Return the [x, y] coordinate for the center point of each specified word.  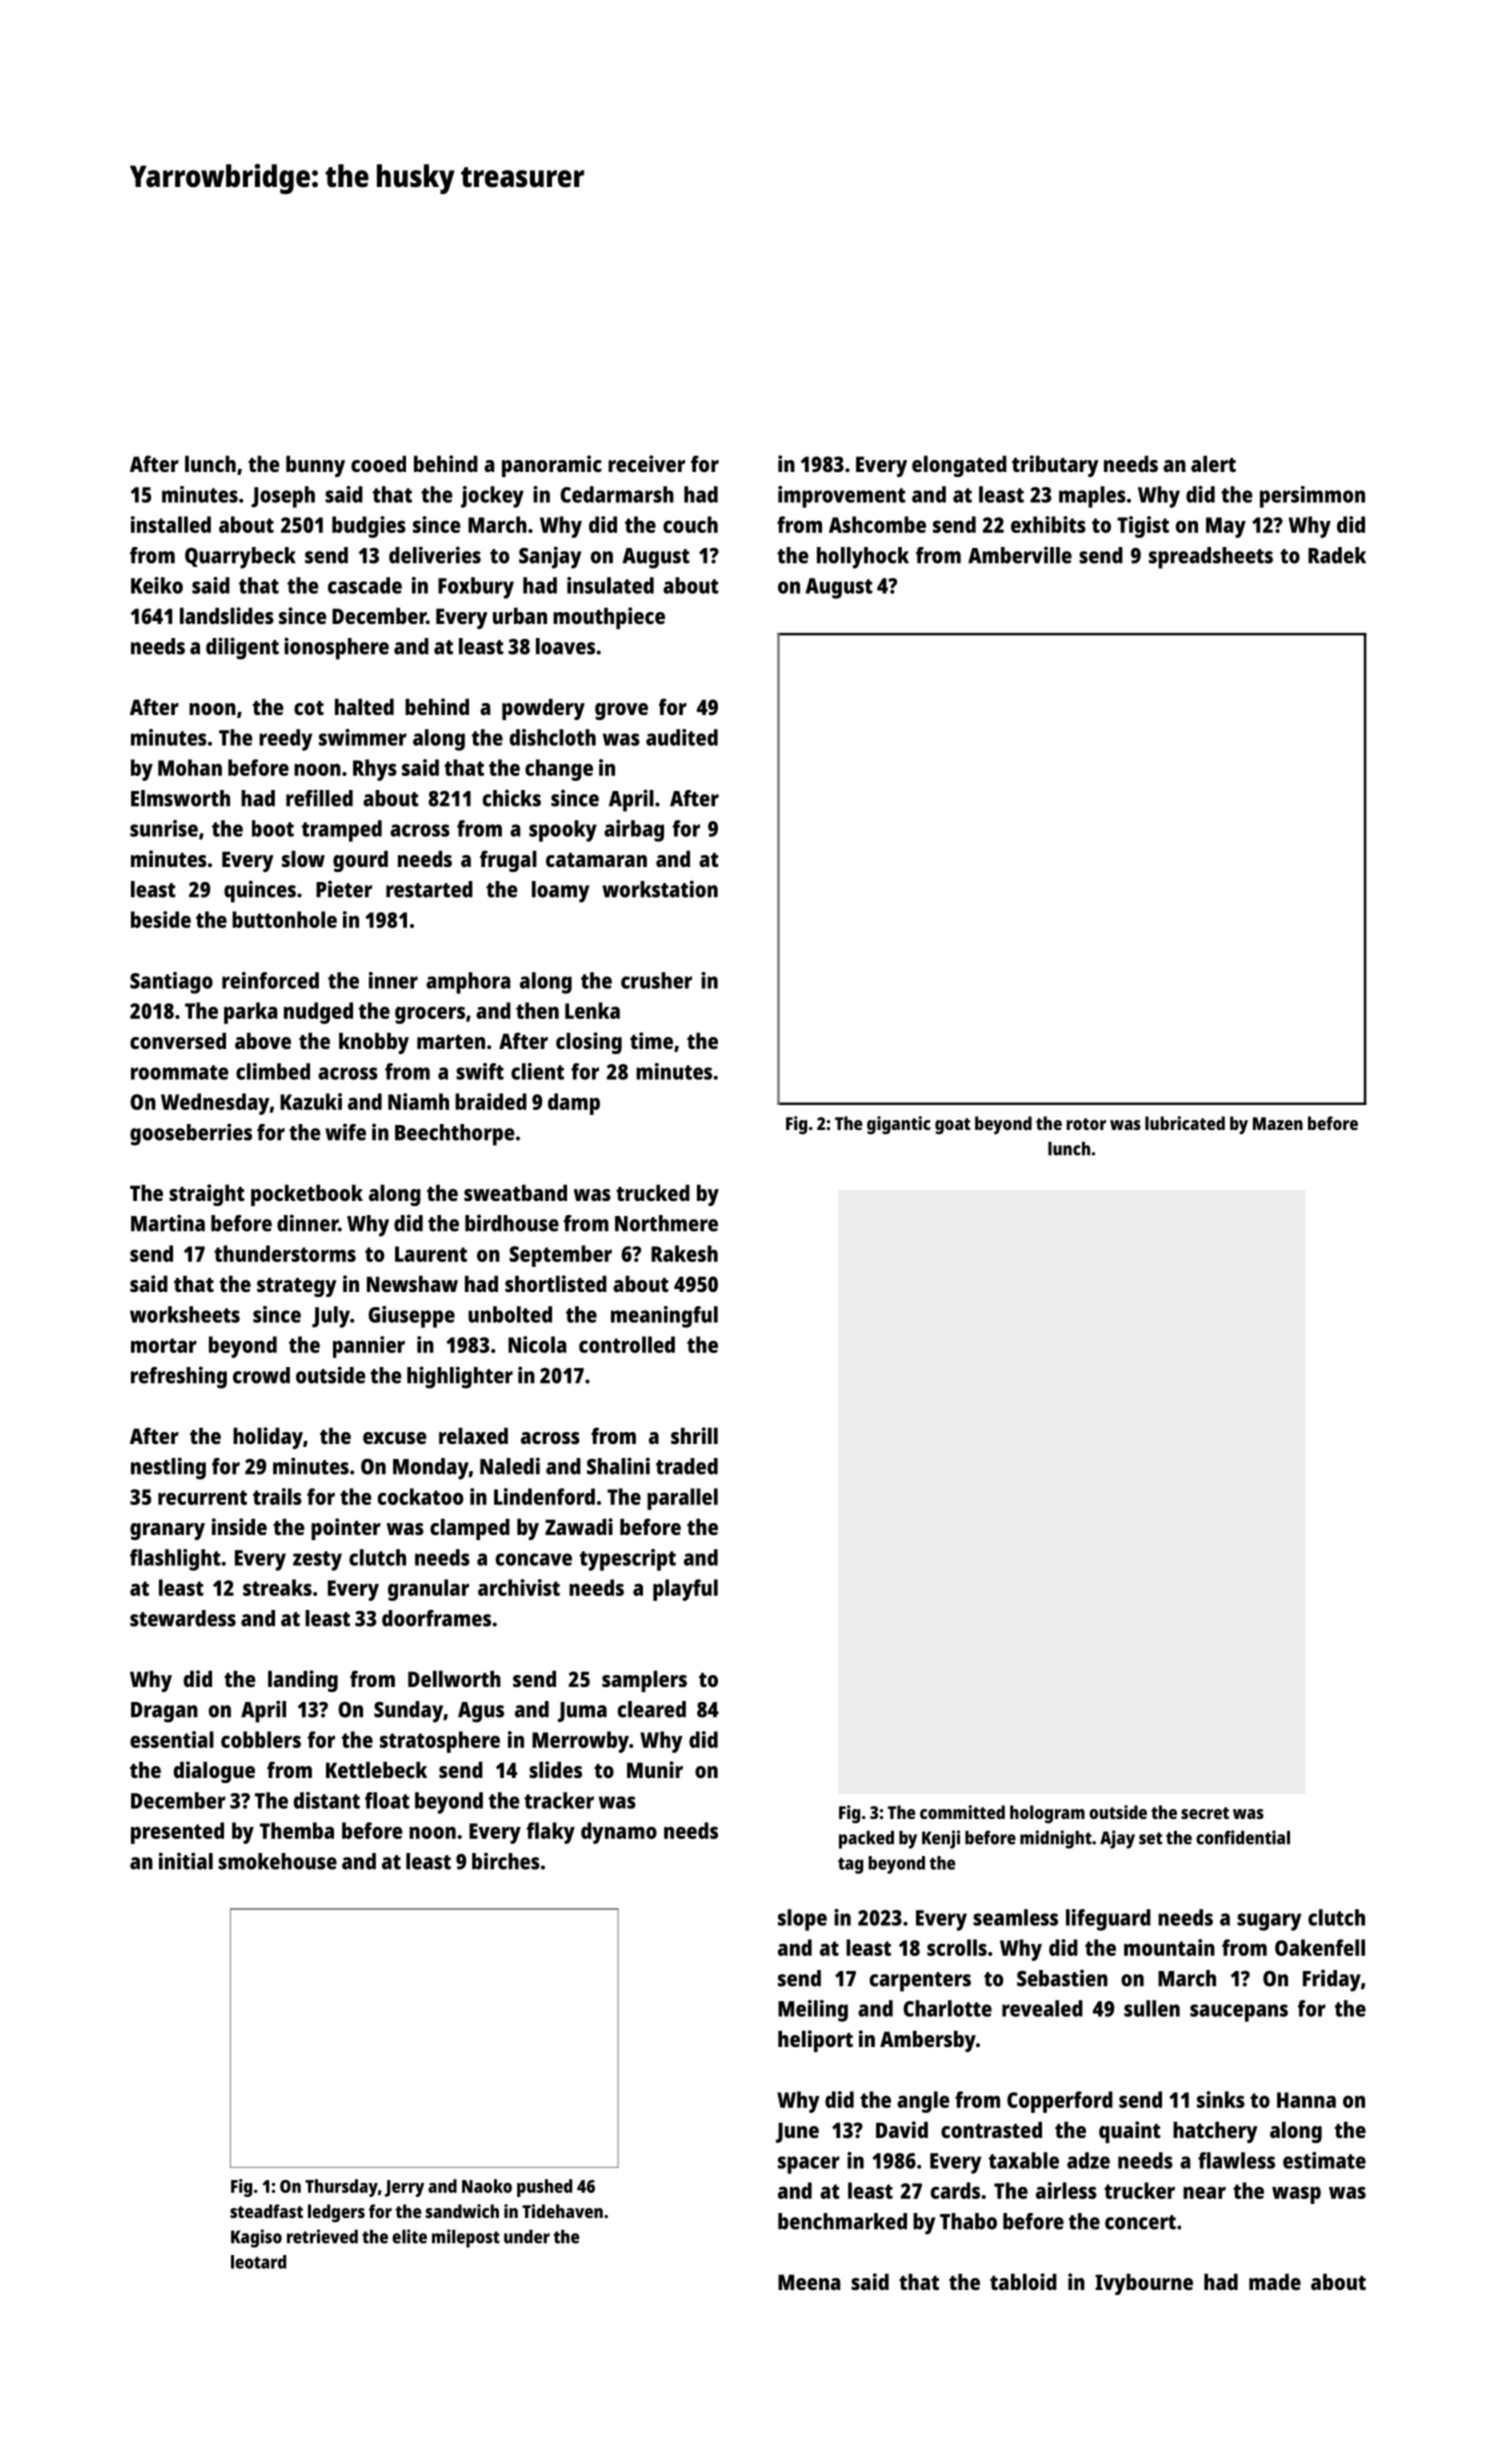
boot [273, 828]
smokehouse [277, 1861]
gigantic [899, 1125]
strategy [297, 1287]
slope [802, 1920]
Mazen [1278, 1123]
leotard [258, 2262]
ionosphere [336, 648]
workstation [660, 889]
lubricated [1185, 1123]
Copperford [1060, 2102]
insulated [610, 585]
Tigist [1143, 527]
